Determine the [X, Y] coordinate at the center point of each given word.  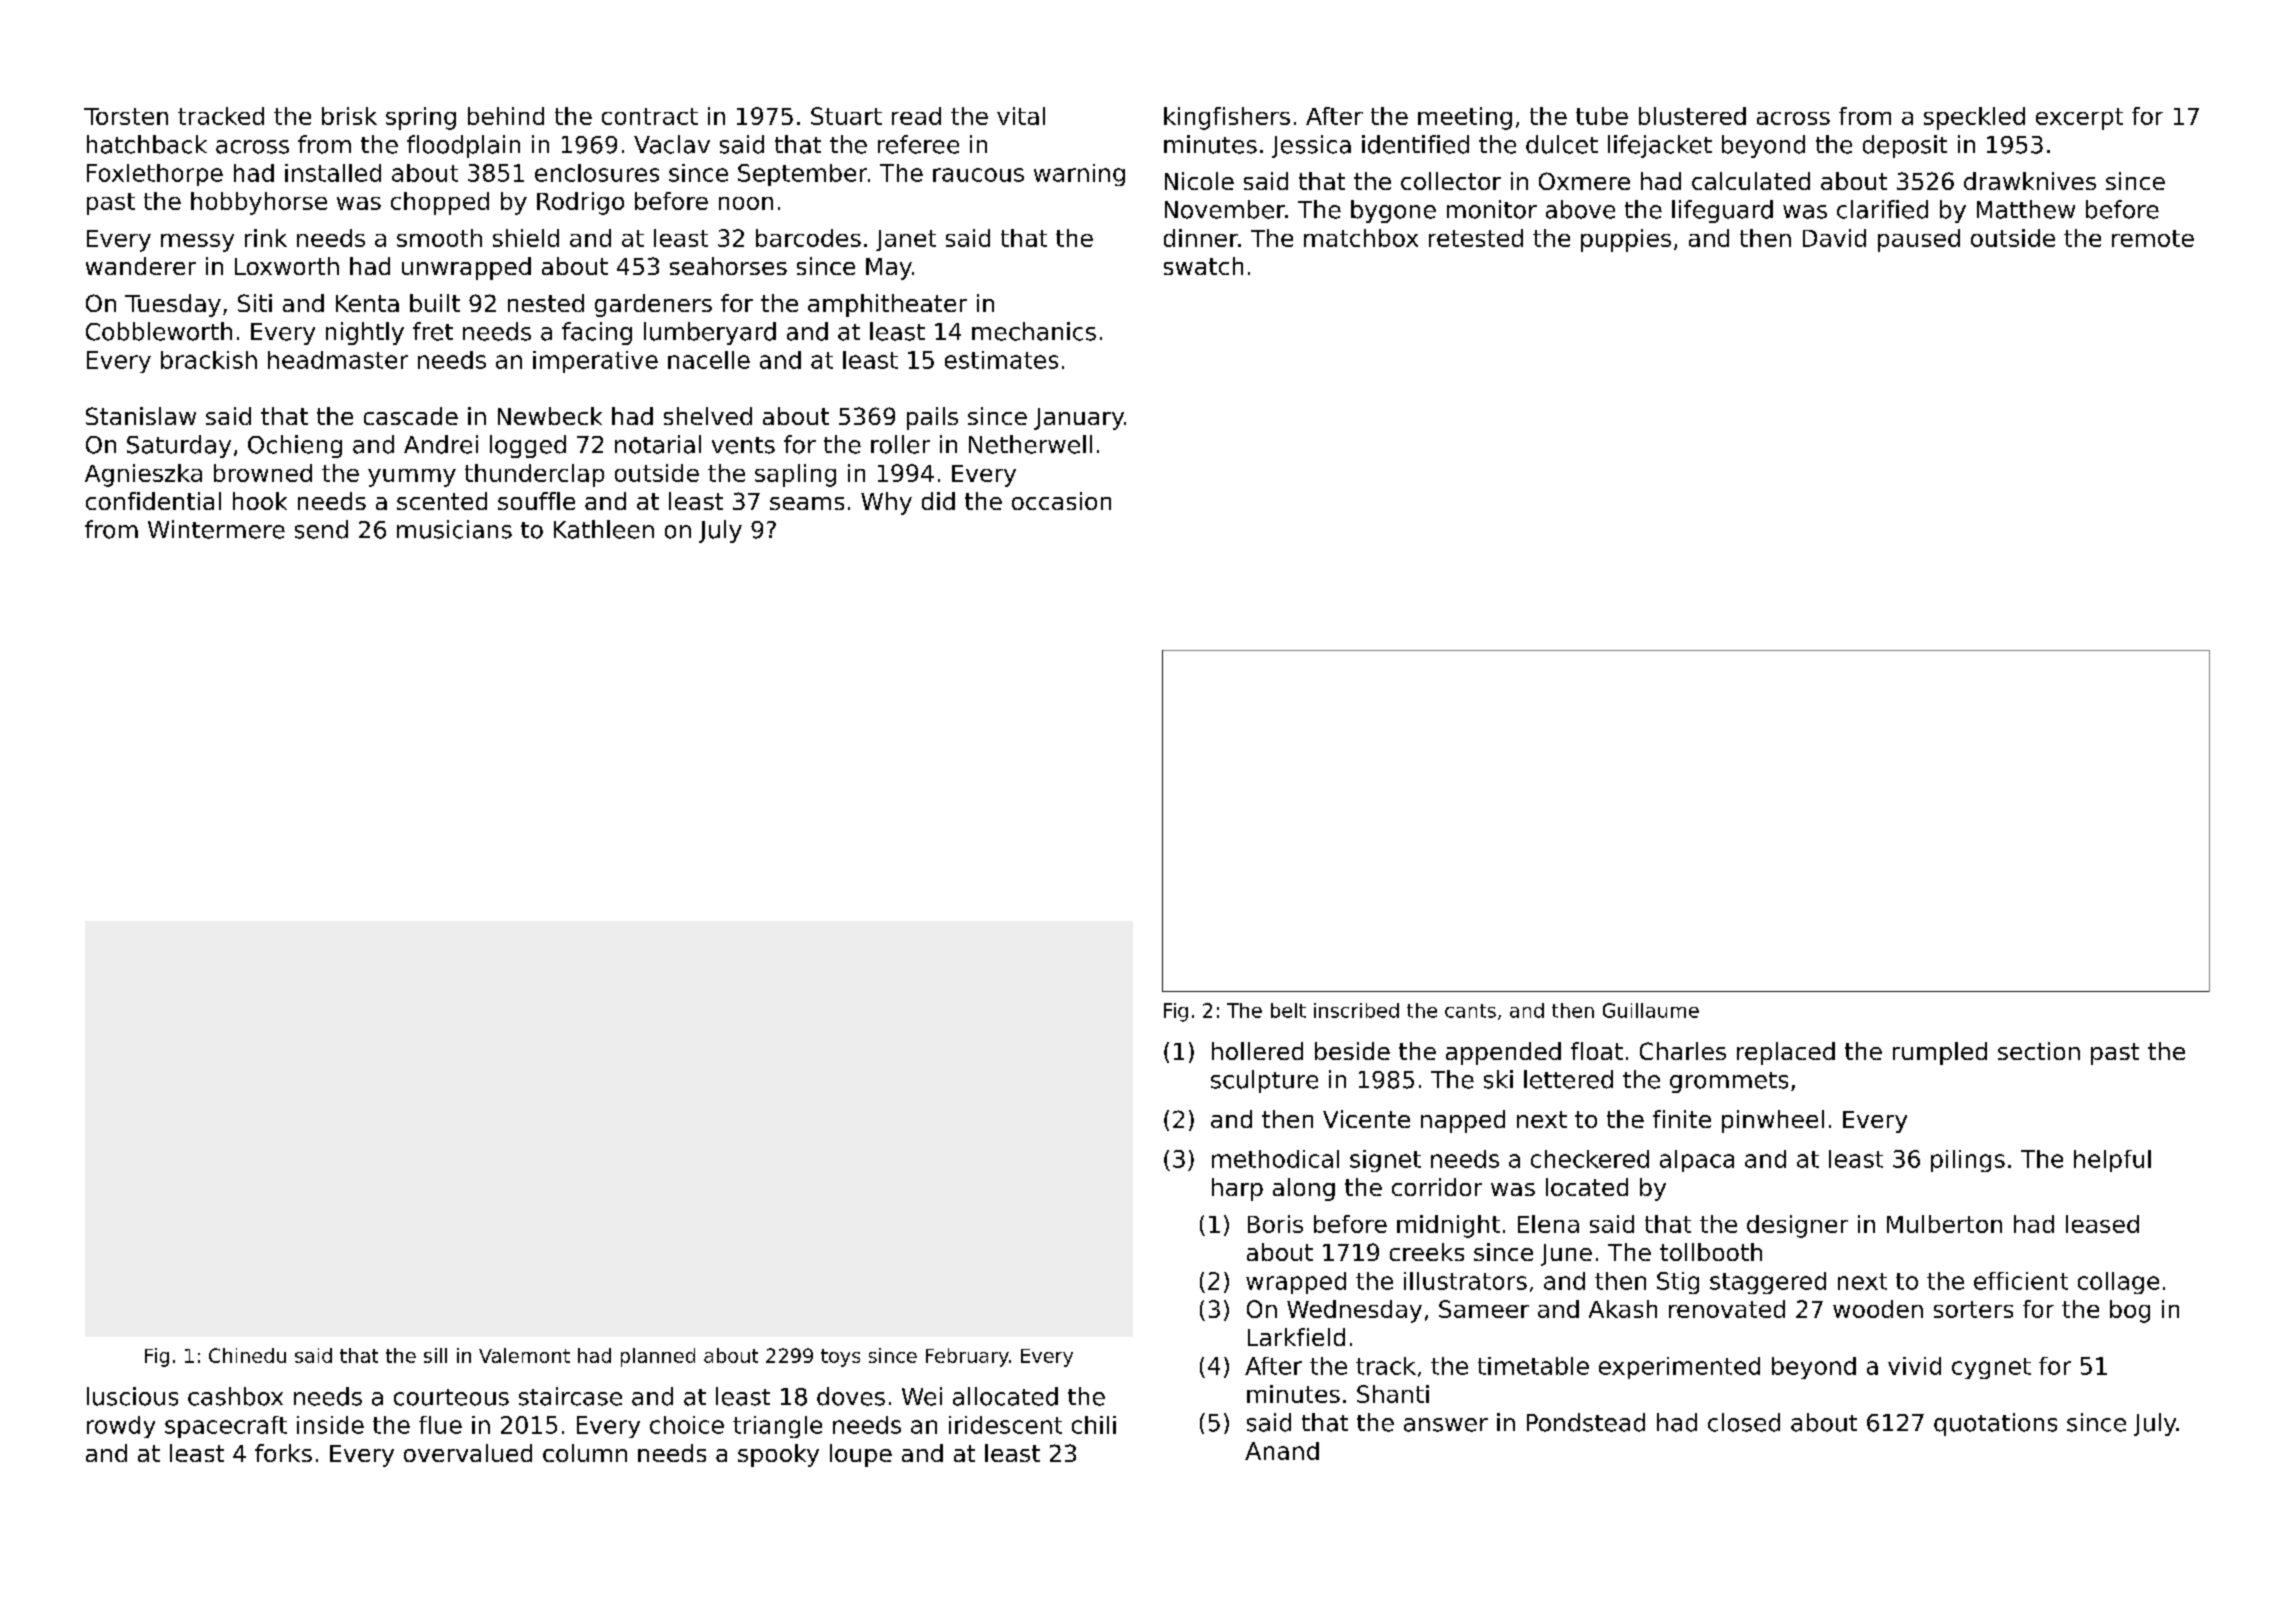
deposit [1905, 146]
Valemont [524, 1355]
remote [2153, 238]
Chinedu [247, 1355]
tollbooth [1711, 1252]
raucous [978, 175]
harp [1237, 1189]
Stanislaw [141, 416]
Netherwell [1030, 444]
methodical [1275, 1159]
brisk [349, 116]
